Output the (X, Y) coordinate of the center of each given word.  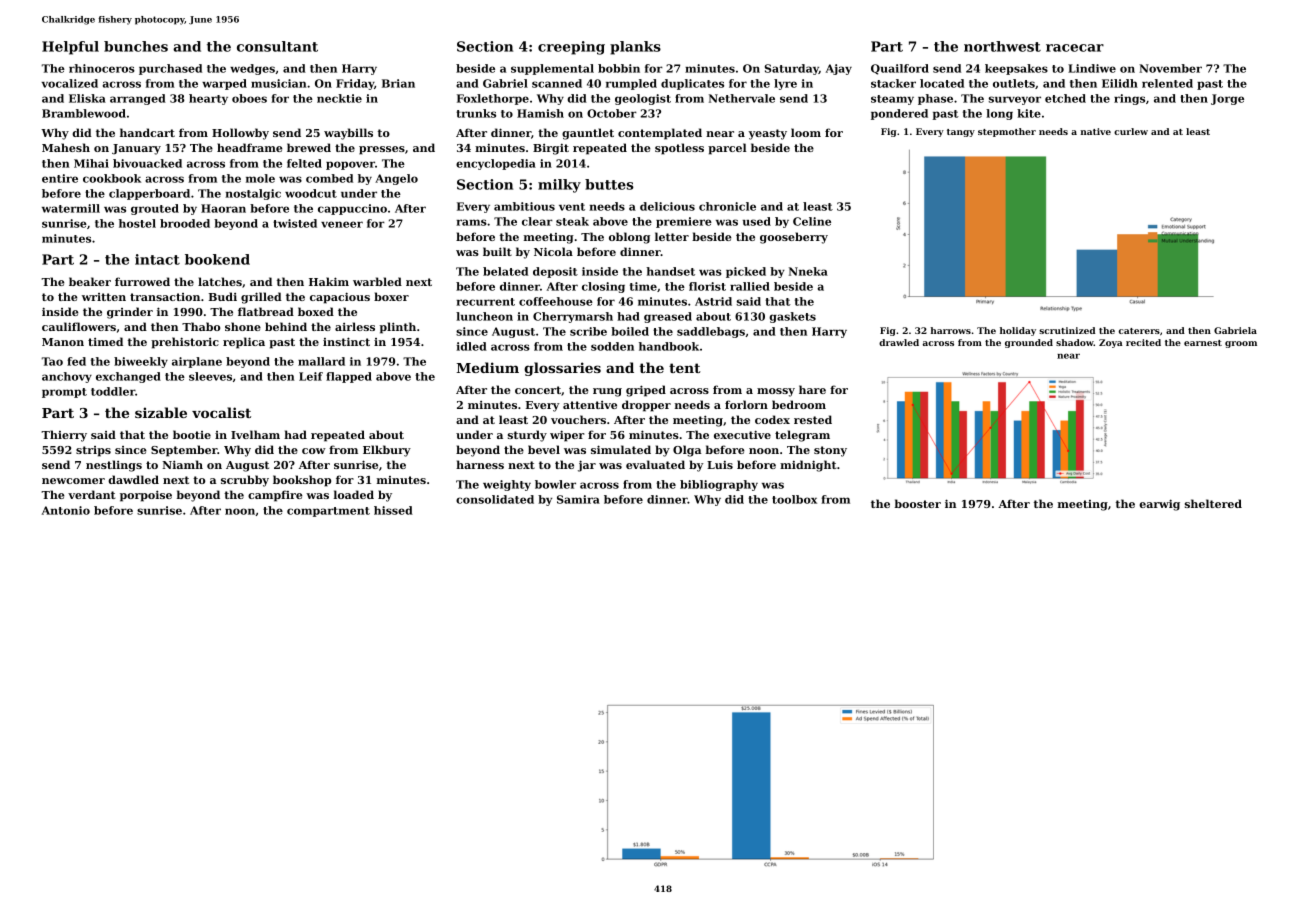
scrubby (245, 481)
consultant (277, 46)
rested (813, 419)
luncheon (484, 316)
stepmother (1007, 132)
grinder (130, 313)
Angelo (396, 179)
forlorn (746, 404)
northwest (1002, 46)
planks (635, 48)
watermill (71, 208)
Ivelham (255, 434)
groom (1241, 344)
